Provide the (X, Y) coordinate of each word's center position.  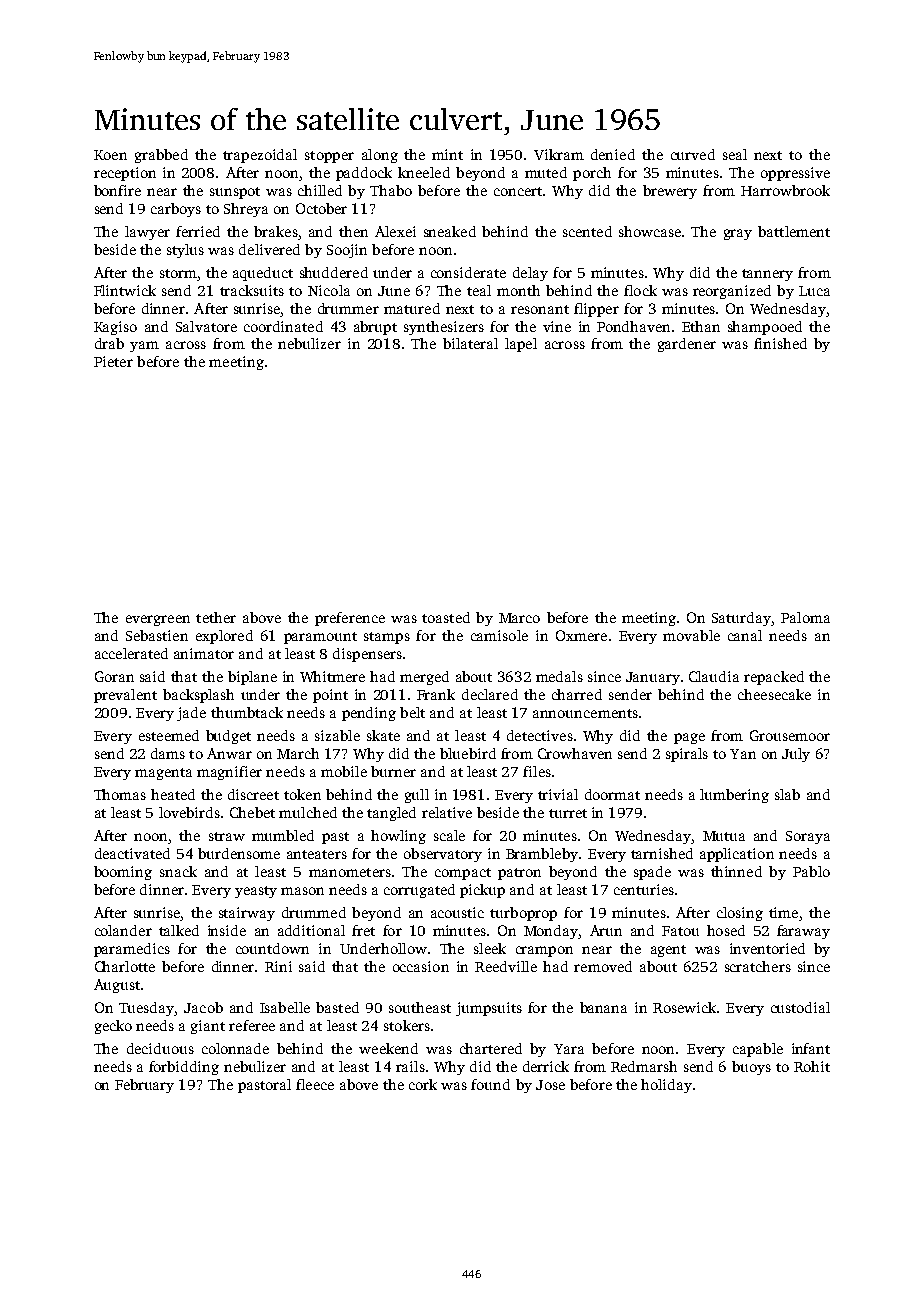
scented (587, 231)
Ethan (701, 326)
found (490, 1084)
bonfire (117, 190)
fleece (315, 1084)
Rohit (812, 1066)
